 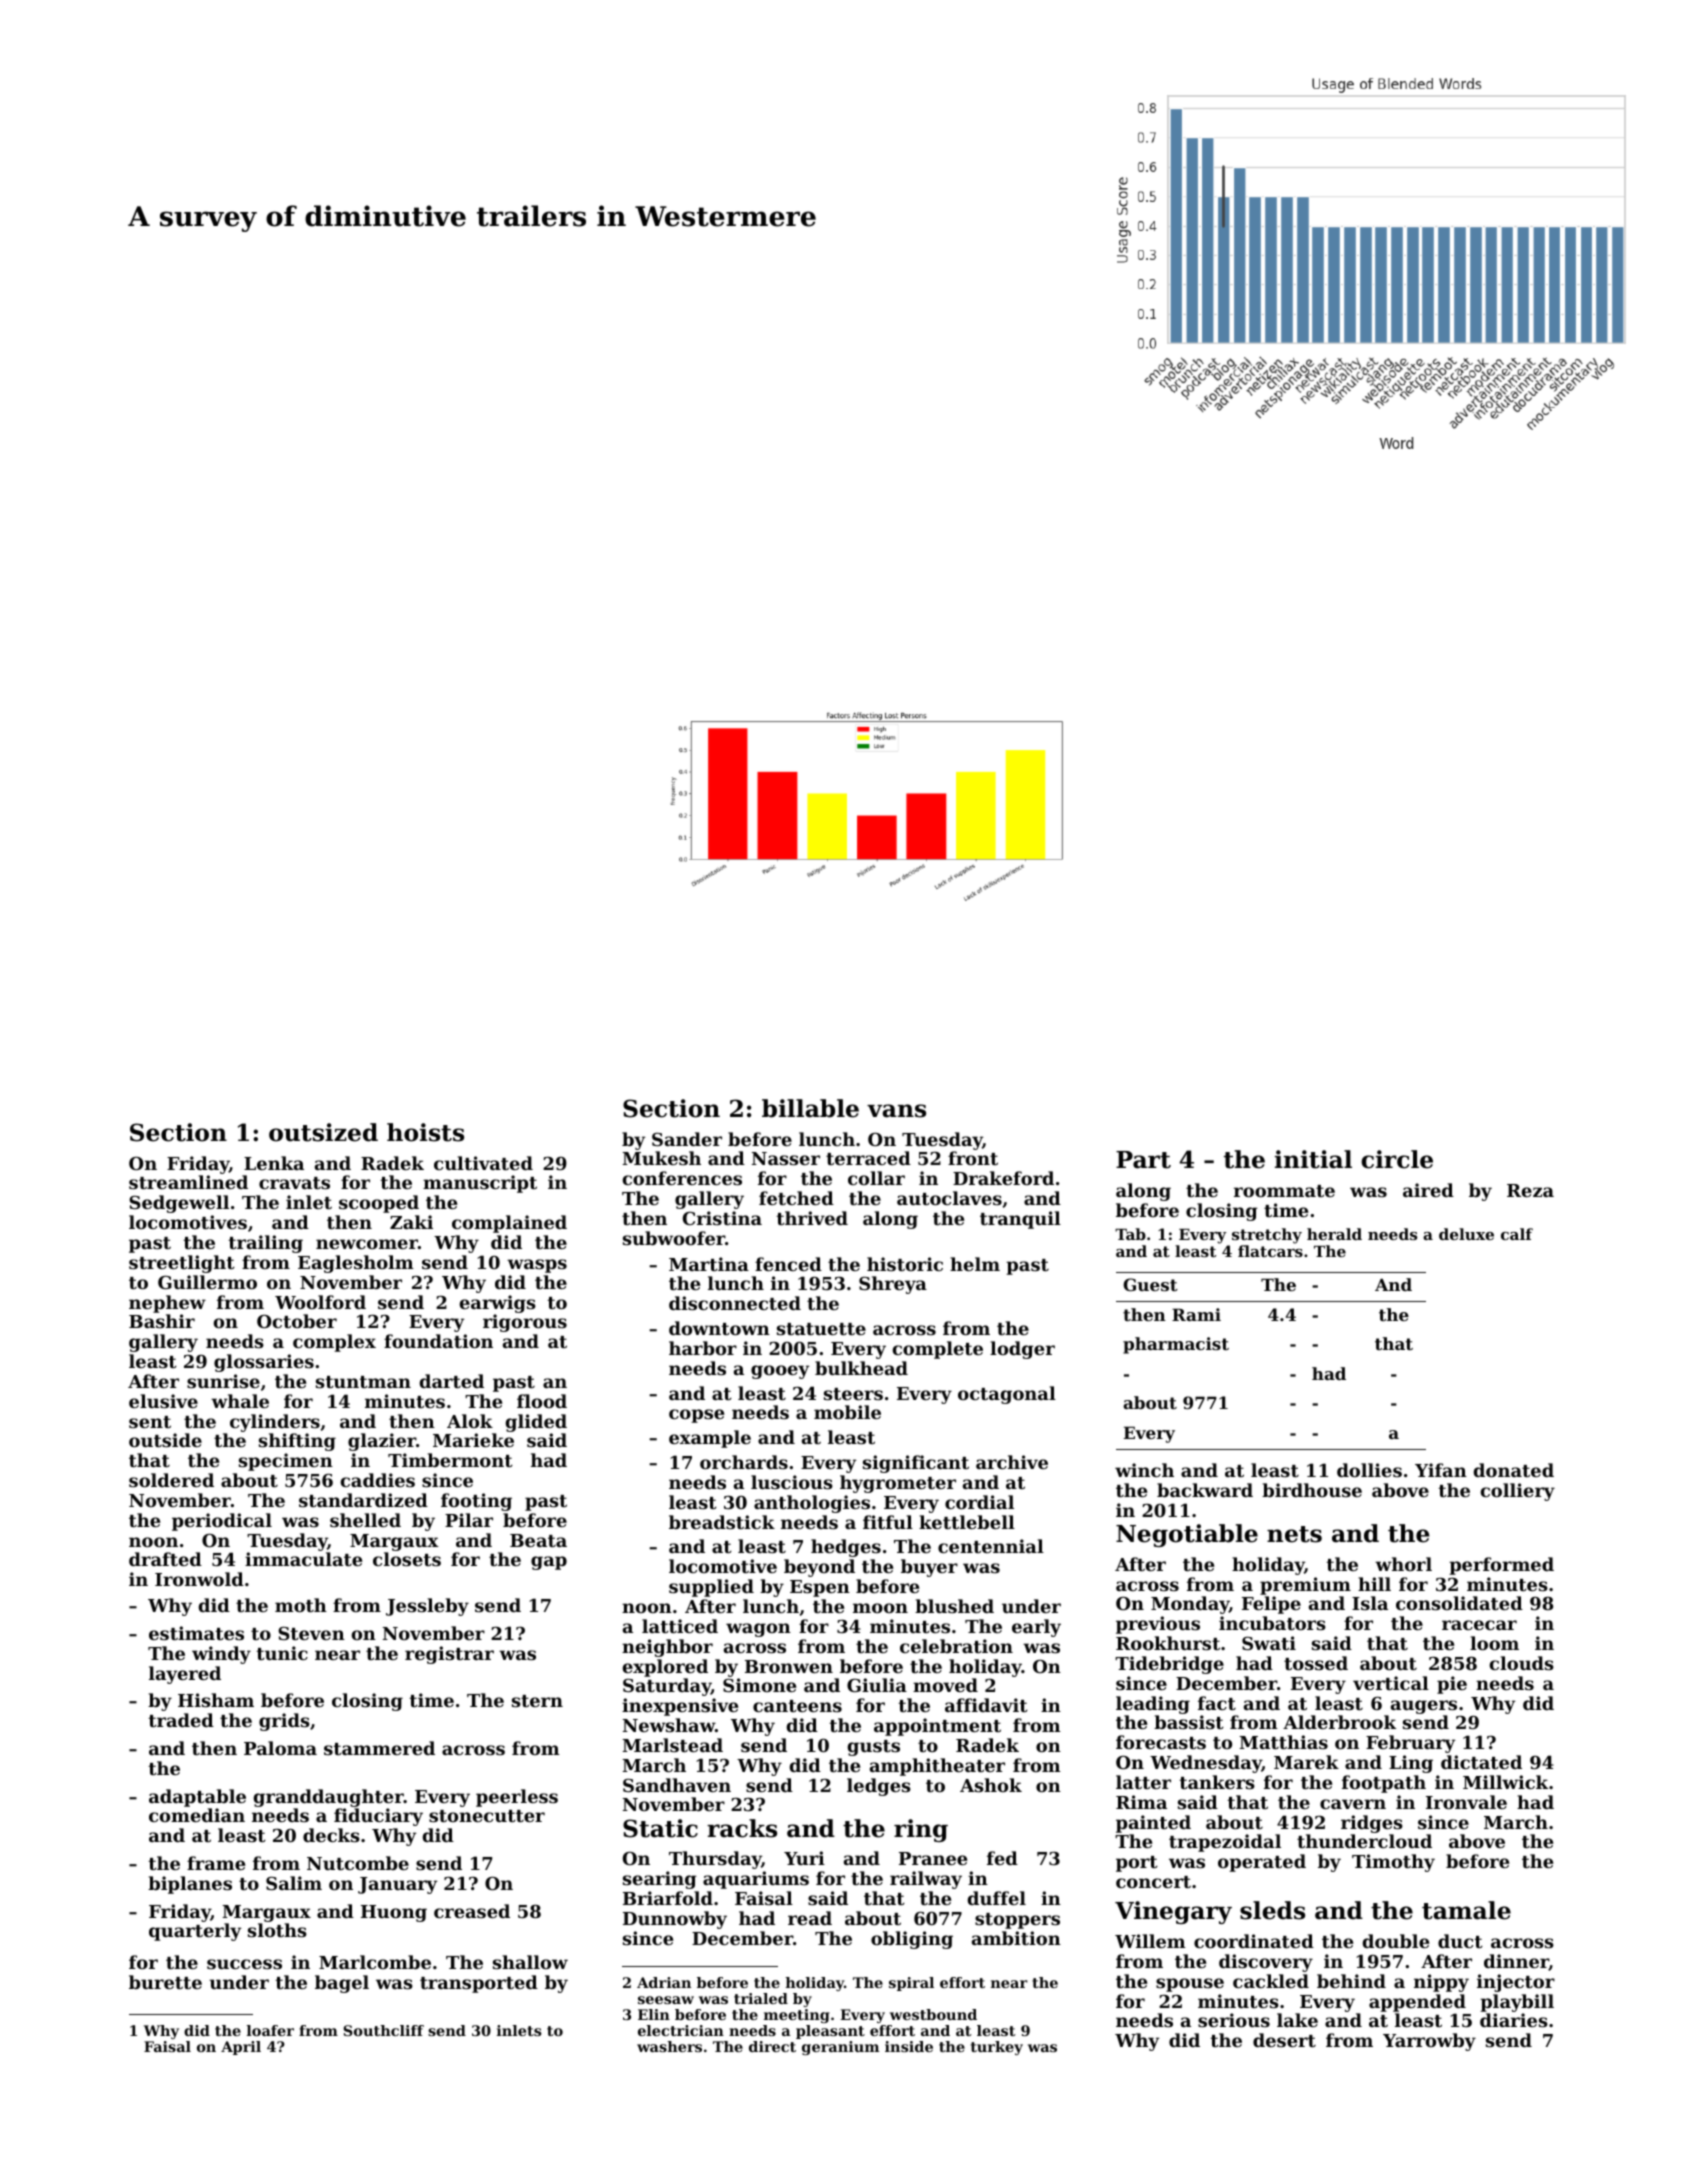 What do you see at coordinates (991, 1546) in the screenshot?
I see `centennial` at bounding box center [991, 1546].
